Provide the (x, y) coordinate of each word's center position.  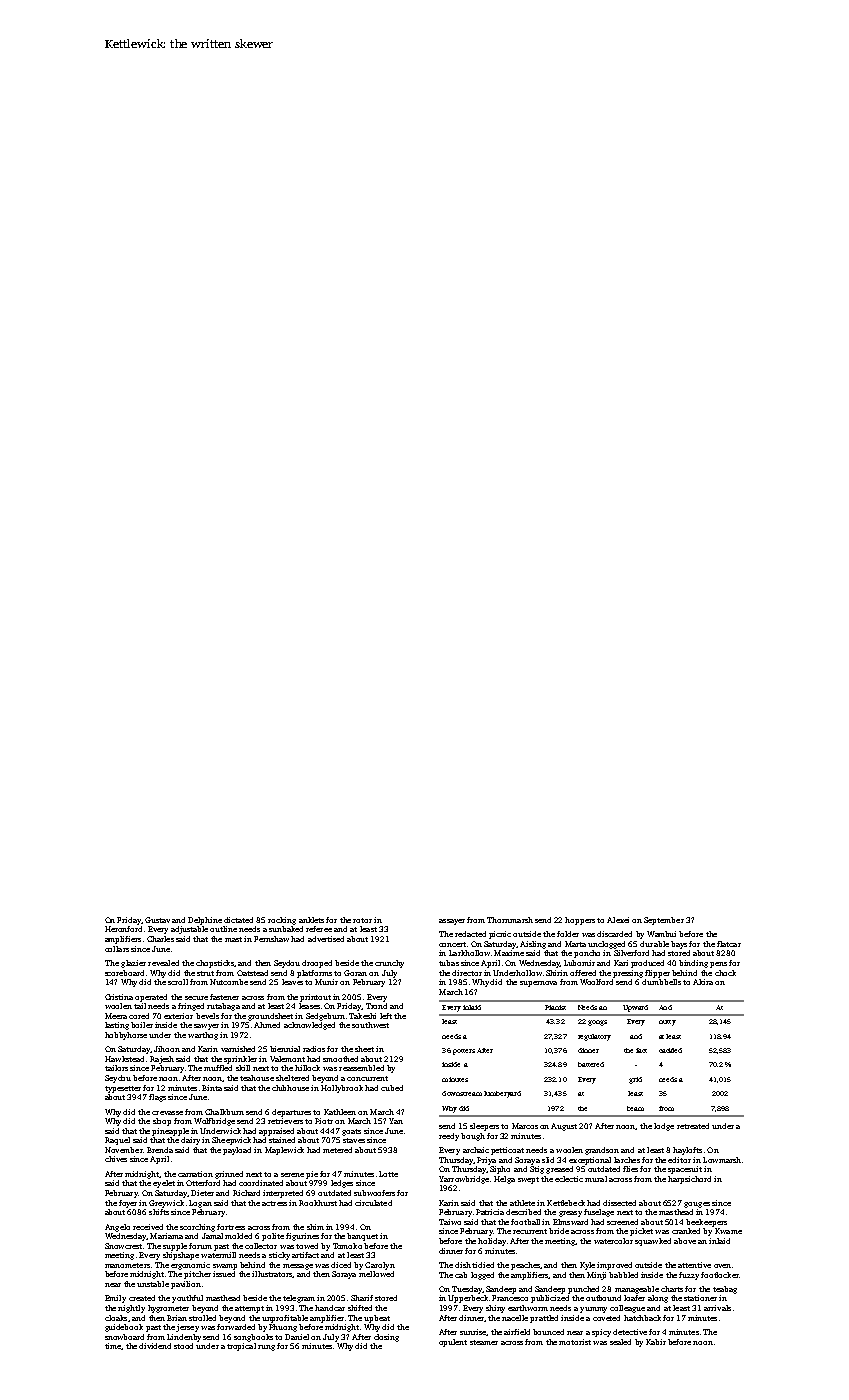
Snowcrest (123, 1246)
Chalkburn (224, 1112)
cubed (392, 1088)
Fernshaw (271, 939)
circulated (373, 1203)
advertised (326, 939)
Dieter (202, 1193)
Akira (703, 982)
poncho (587, 954)
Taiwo (450, 1222)
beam (635, 1108)
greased (559, 1170)
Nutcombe (229, 982)
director (467, 973)
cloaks (116, 1318)
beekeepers (706, 1223)
